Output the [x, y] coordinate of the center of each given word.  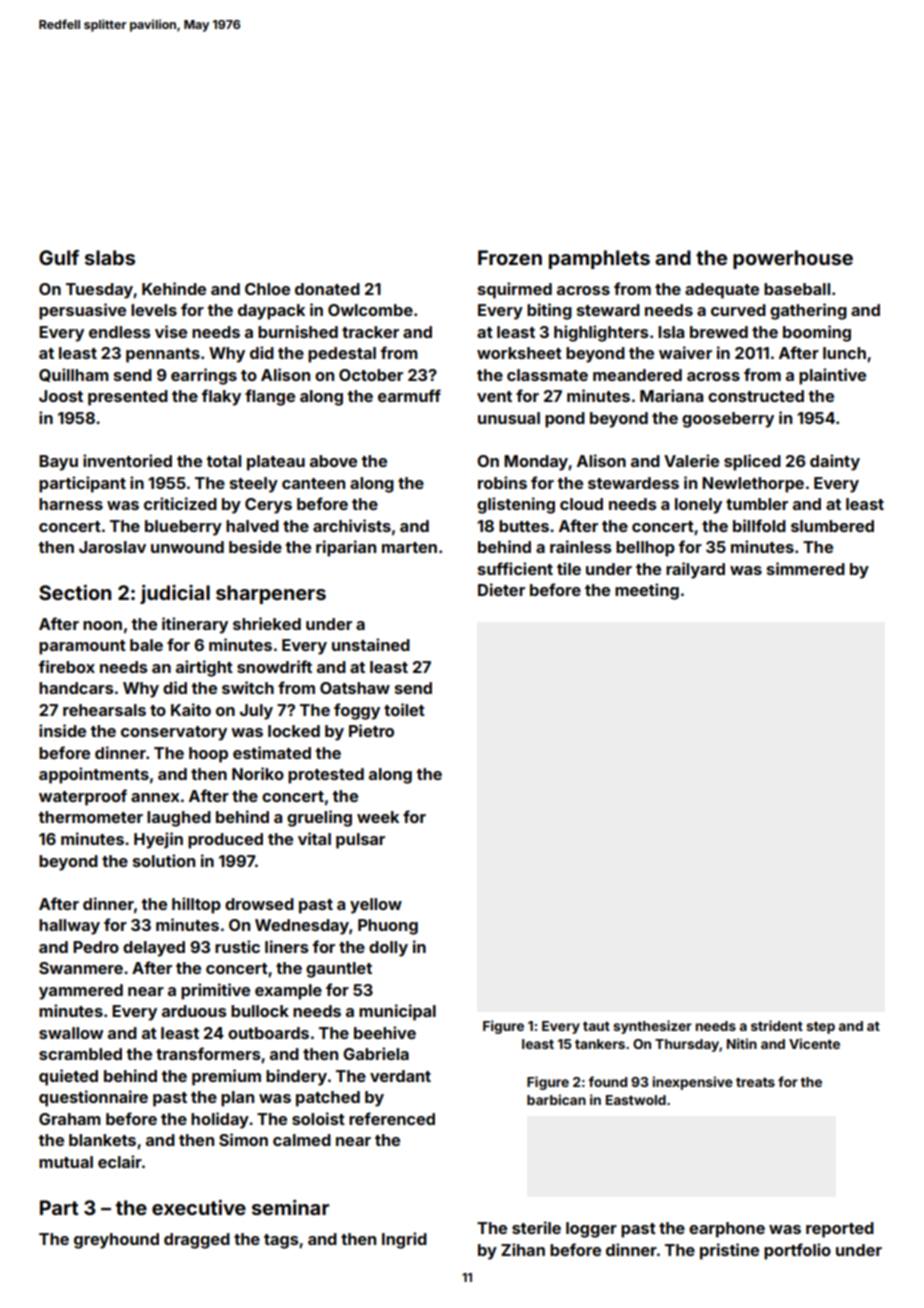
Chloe [267, 289]
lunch [844, 353]
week [378, 817]
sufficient [515, 568]
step [820, 1027]
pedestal [342, 355]
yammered [81, 992]
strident [777, 1025]
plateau [276, 463]
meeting [647, 591]
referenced [392, 1118]
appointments [94, 775]
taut [596, 1026]
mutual [66, 1162]
